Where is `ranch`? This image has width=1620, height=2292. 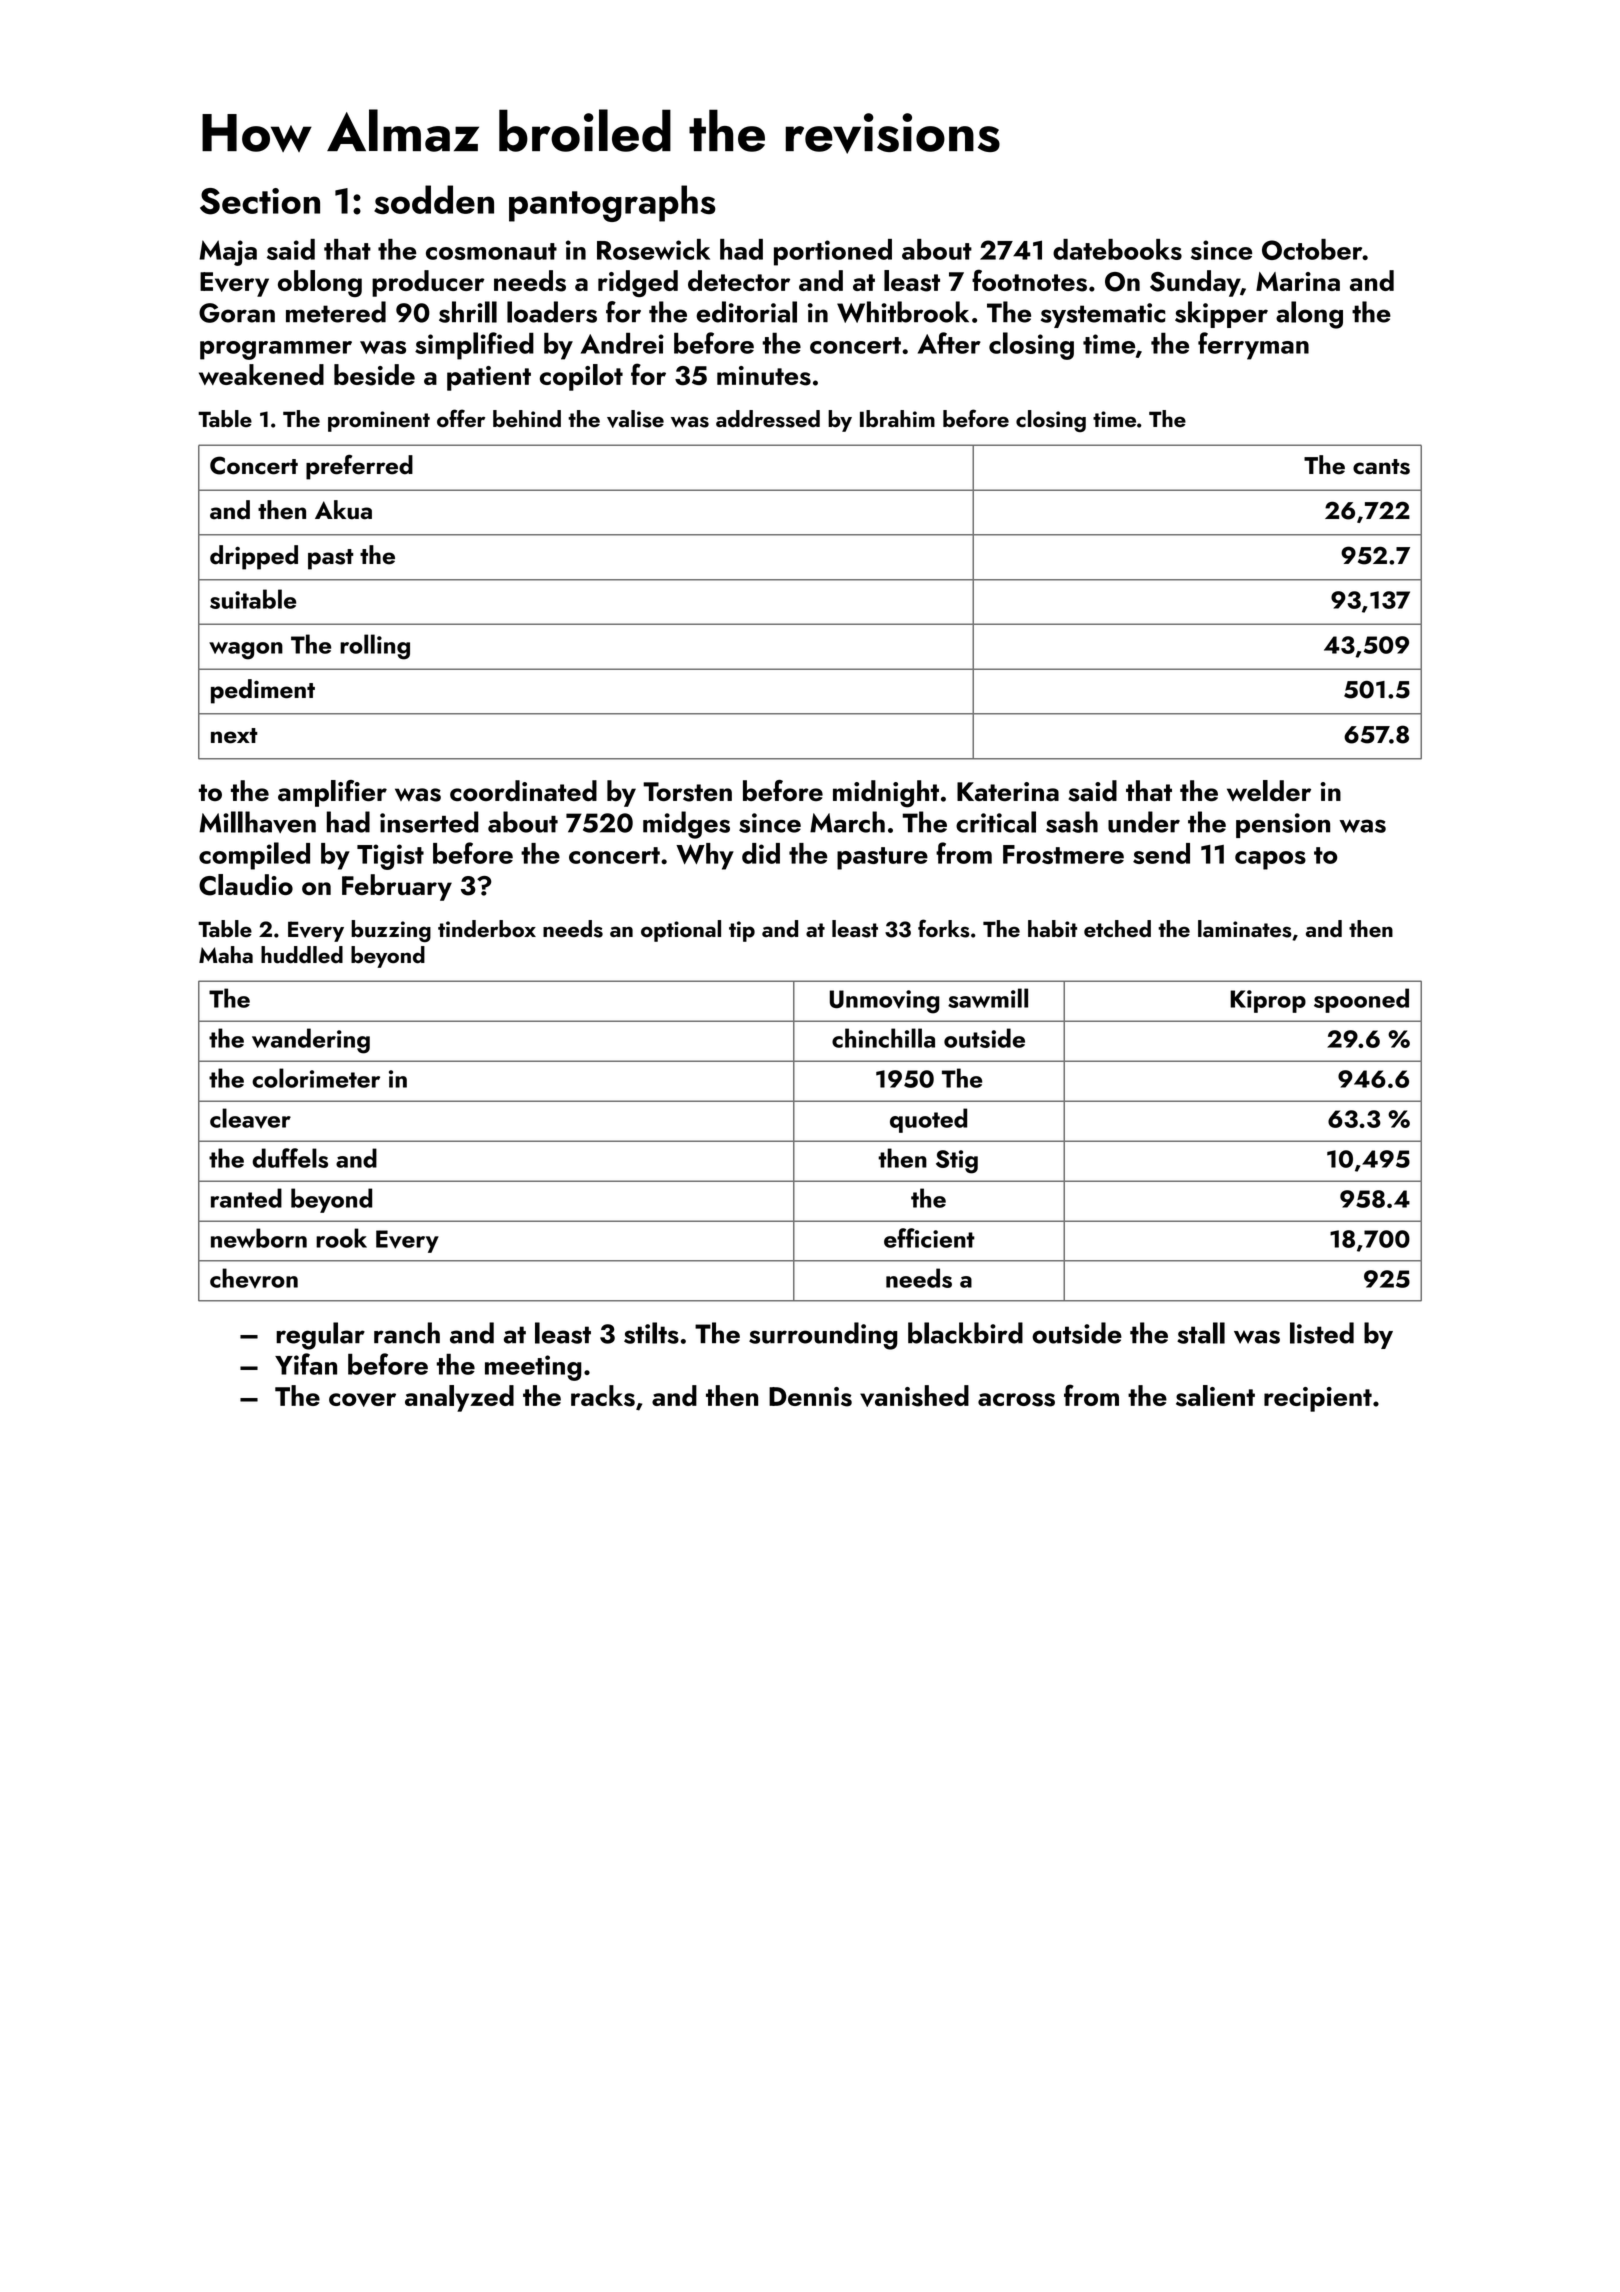 ranch is located at coordinates (407, 1333).
